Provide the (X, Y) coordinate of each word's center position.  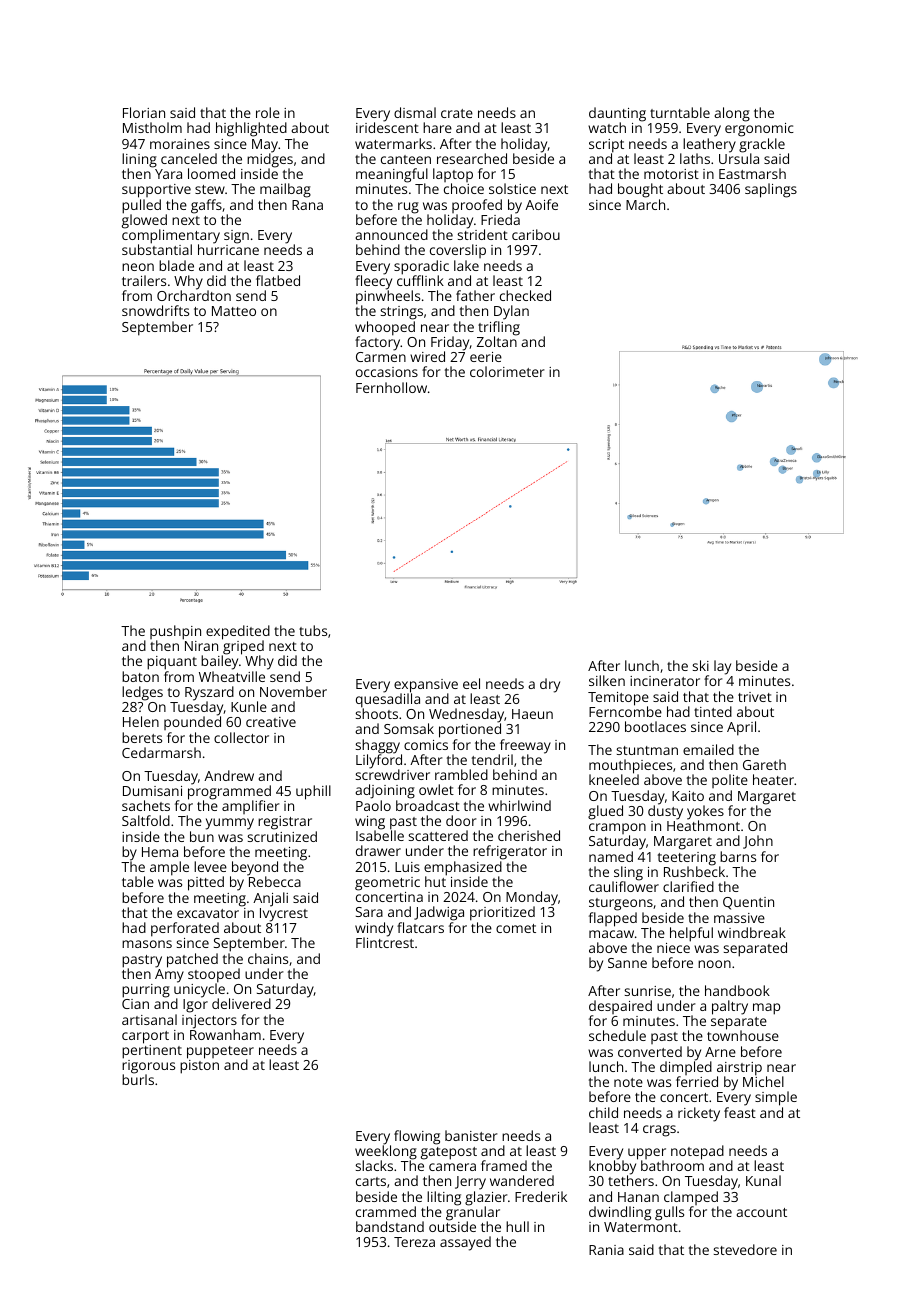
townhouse (743, 1036)
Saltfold (146, 820)
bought (640, 190)
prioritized (502, 913)
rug (408, 208)
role (268, 112)
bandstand (390, 1226)
